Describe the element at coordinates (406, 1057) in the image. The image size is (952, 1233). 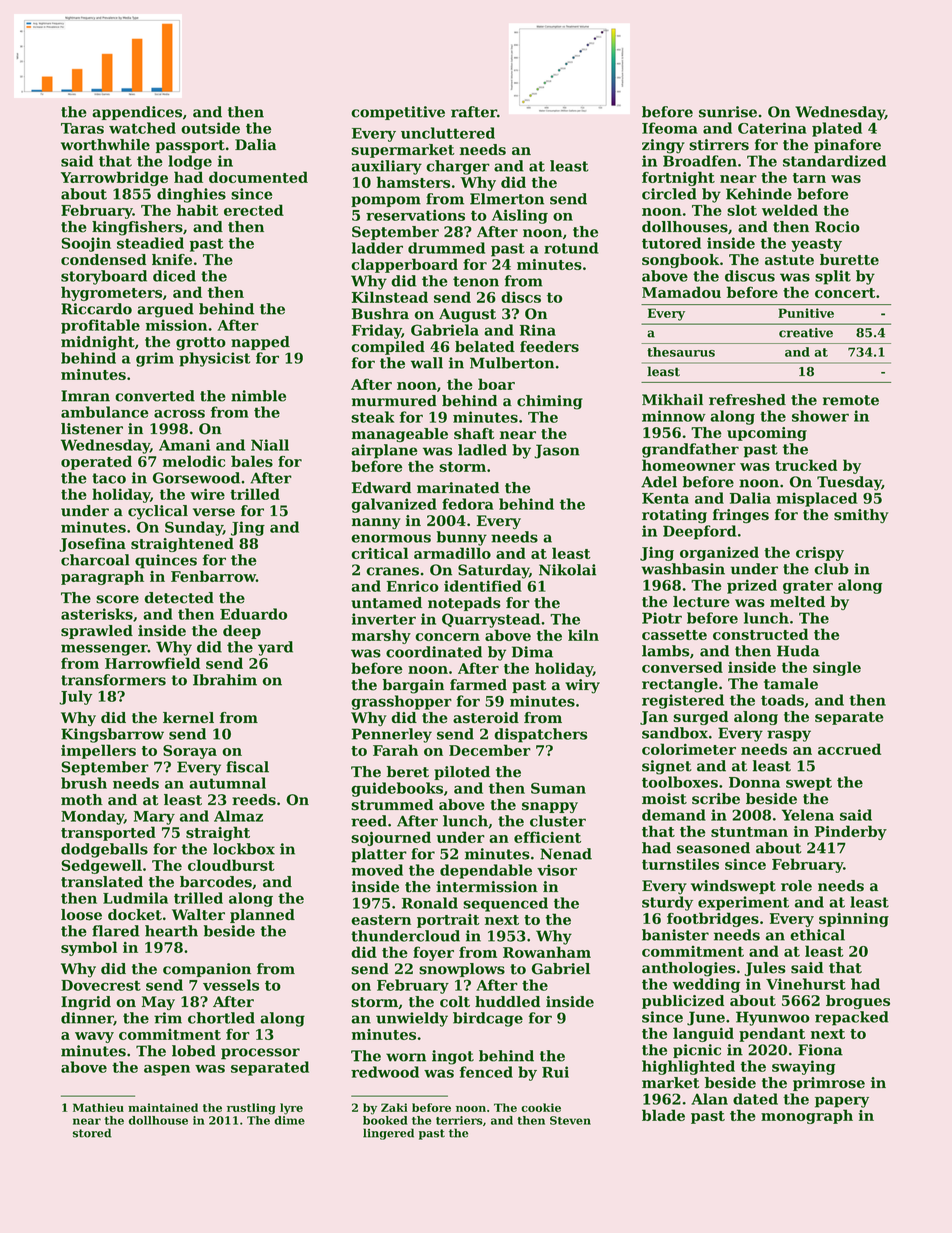
I see `worn` at that location.
